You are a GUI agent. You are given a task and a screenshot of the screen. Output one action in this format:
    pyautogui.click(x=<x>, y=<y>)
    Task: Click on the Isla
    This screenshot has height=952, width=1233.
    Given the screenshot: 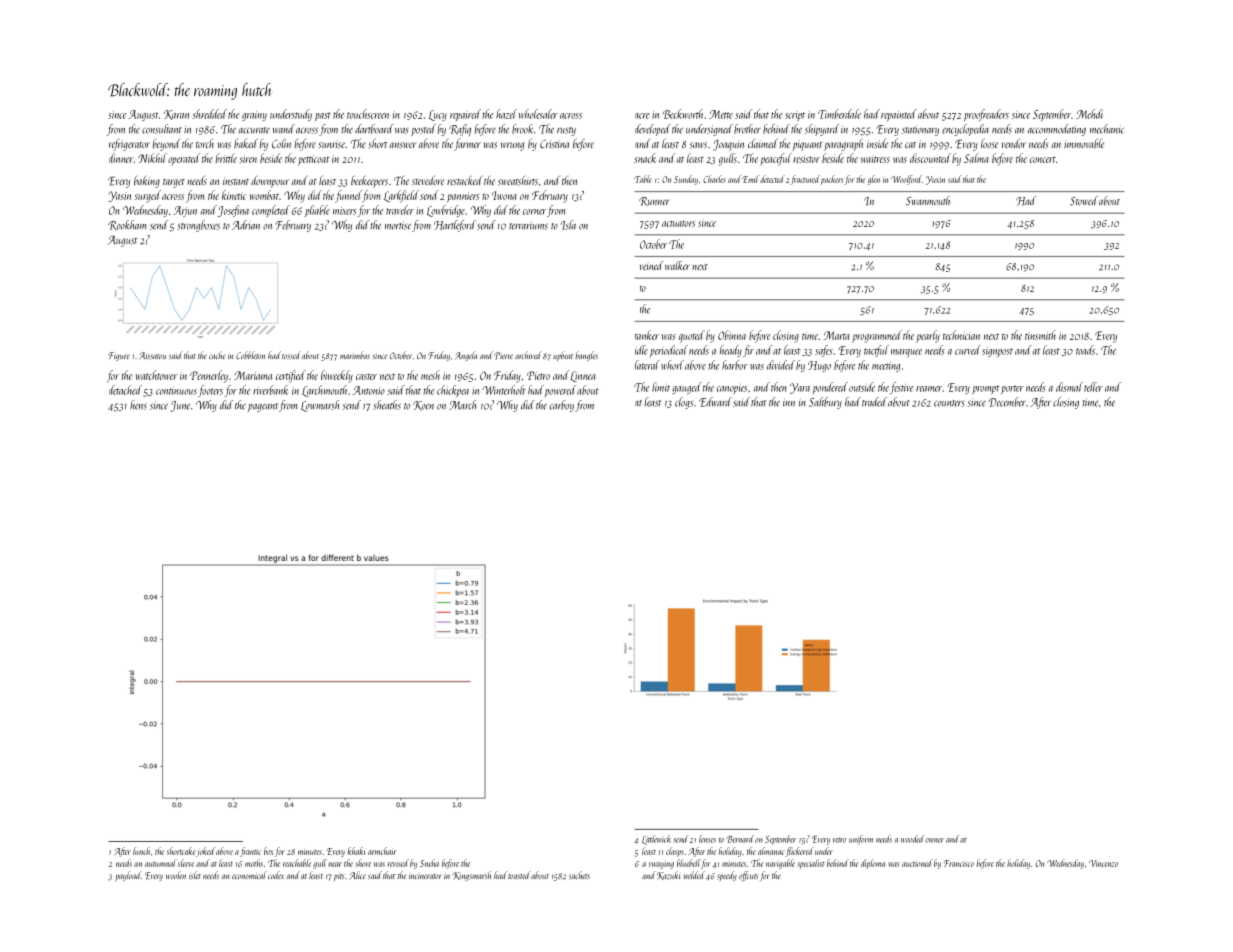 What is the action you would take?
    pyautogui.click(x=568, y=225)
